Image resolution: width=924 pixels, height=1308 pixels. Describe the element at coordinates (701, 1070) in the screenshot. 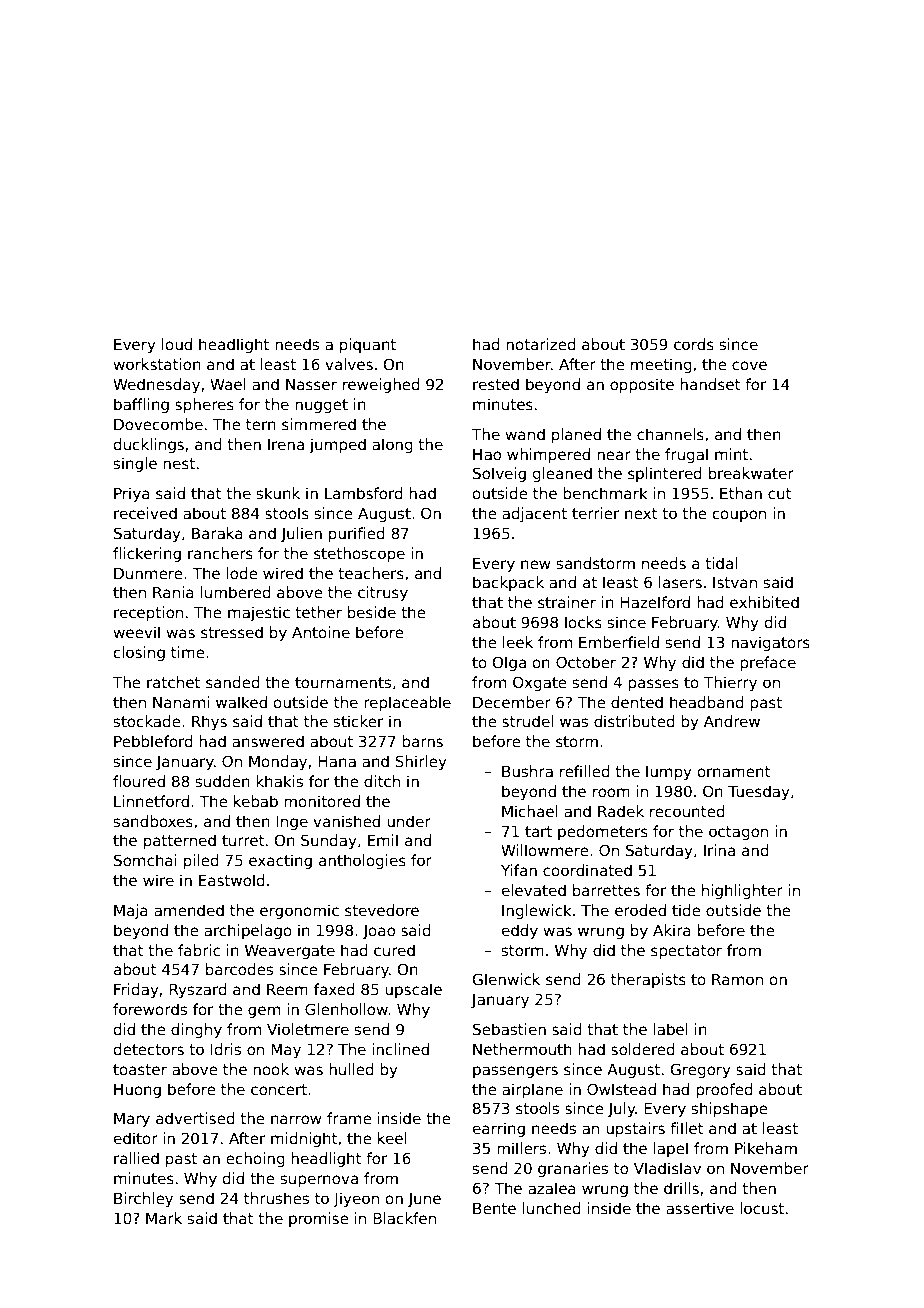

I see `Gregory` at that location.
